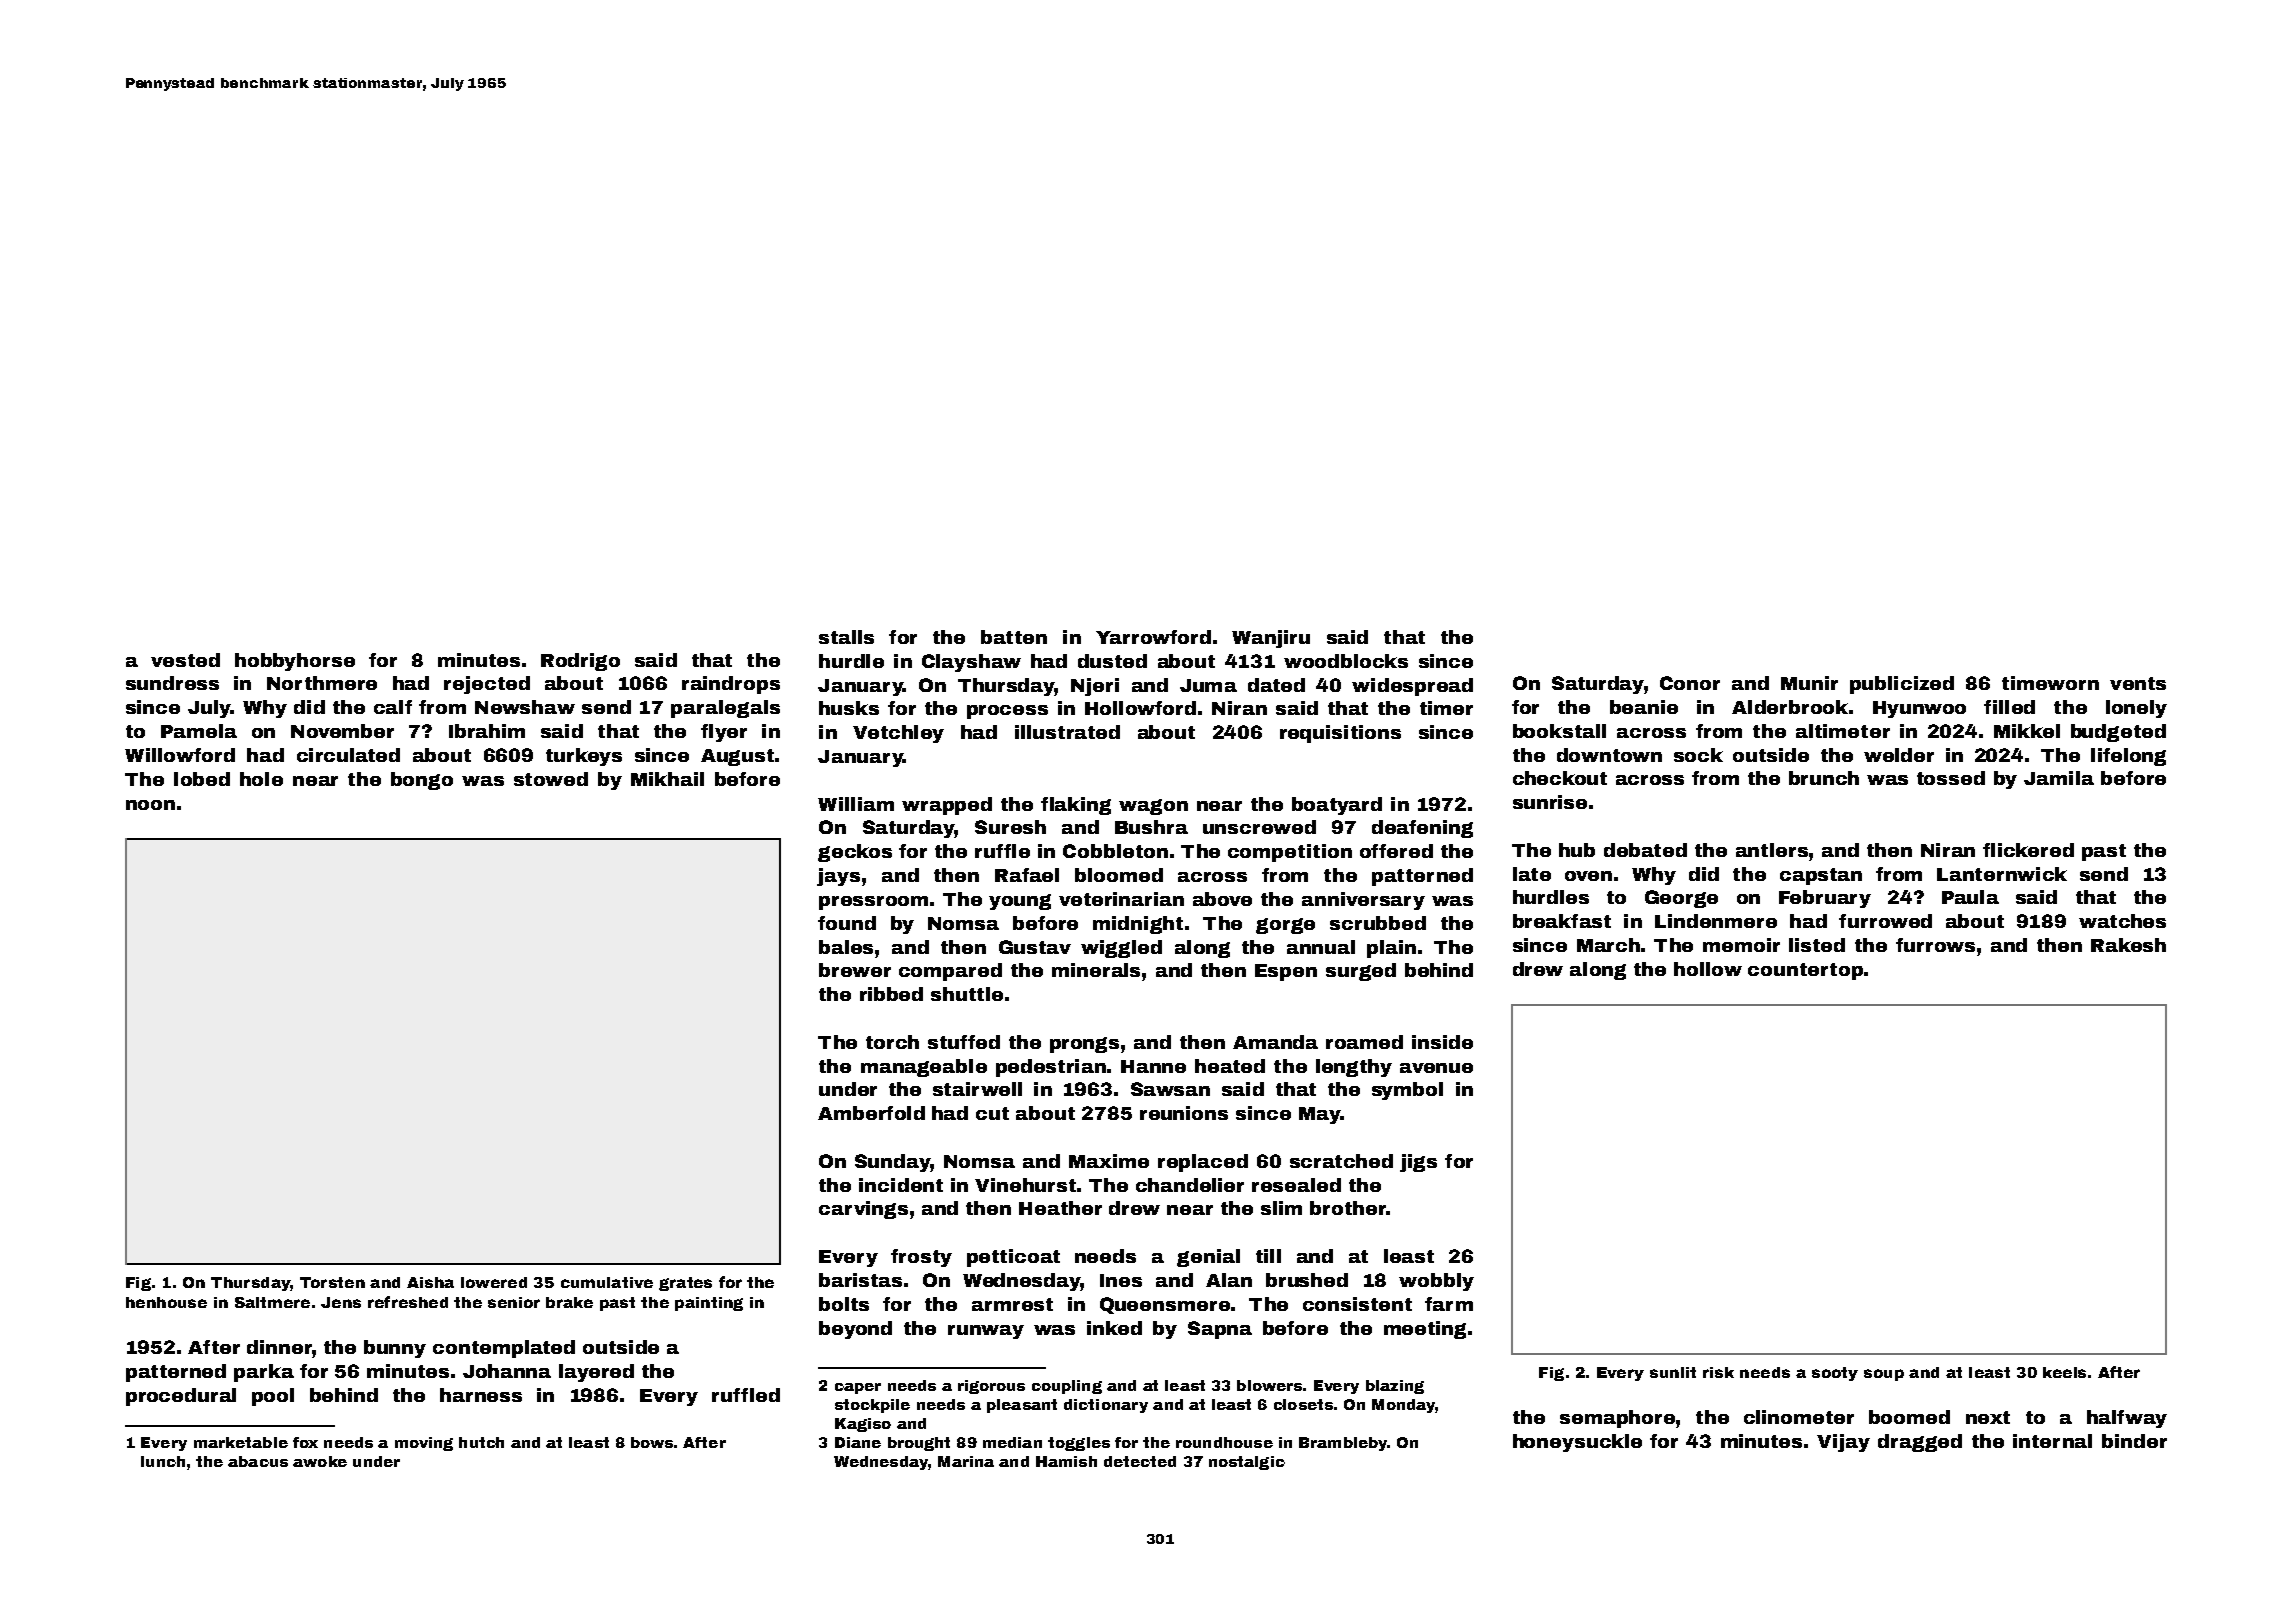  Describe the element at coordinates (892, 1042) in the screenshot. I see `torch` at that location.
